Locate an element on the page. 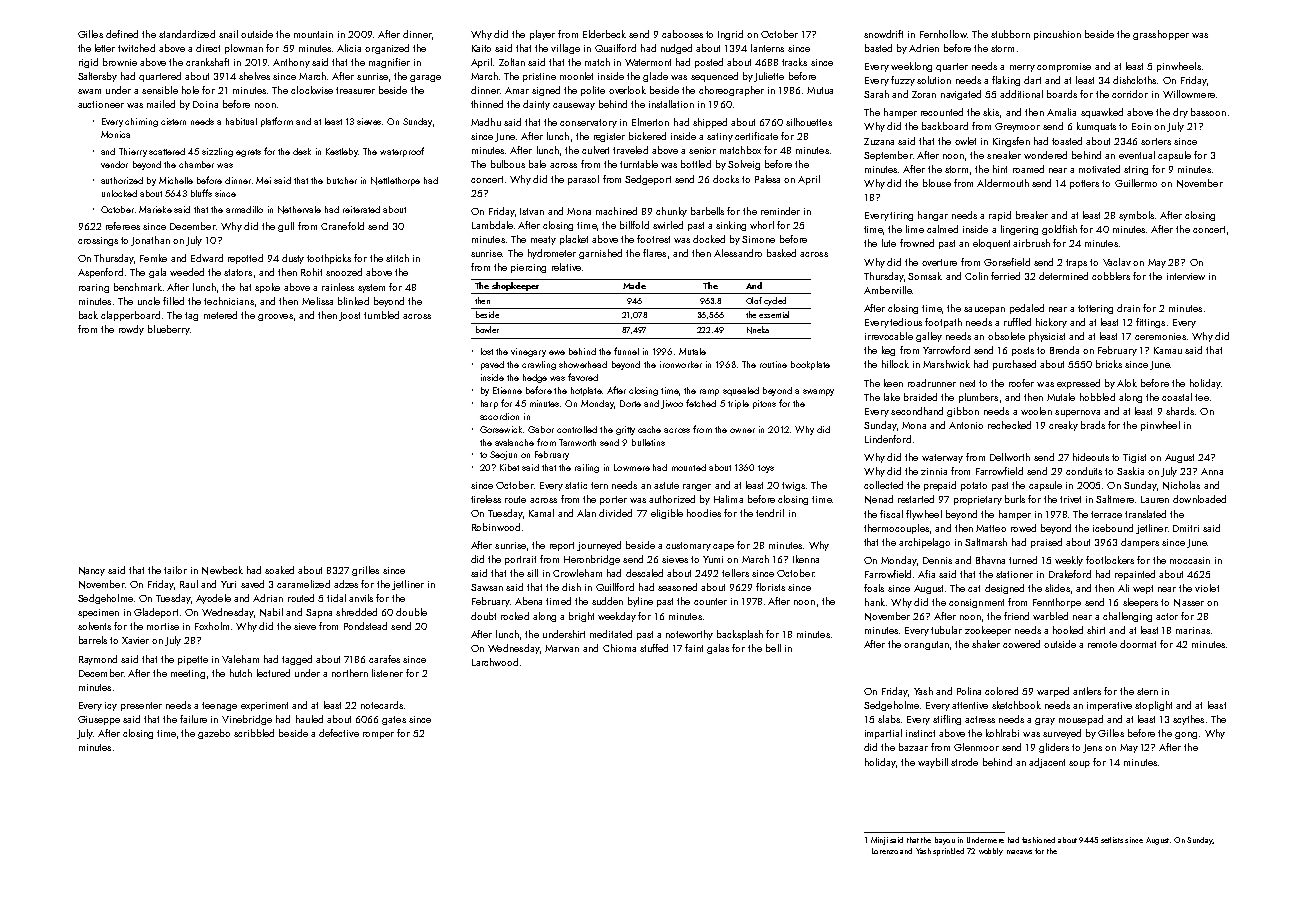  Ingrid is located at coordinates (730, 35).
